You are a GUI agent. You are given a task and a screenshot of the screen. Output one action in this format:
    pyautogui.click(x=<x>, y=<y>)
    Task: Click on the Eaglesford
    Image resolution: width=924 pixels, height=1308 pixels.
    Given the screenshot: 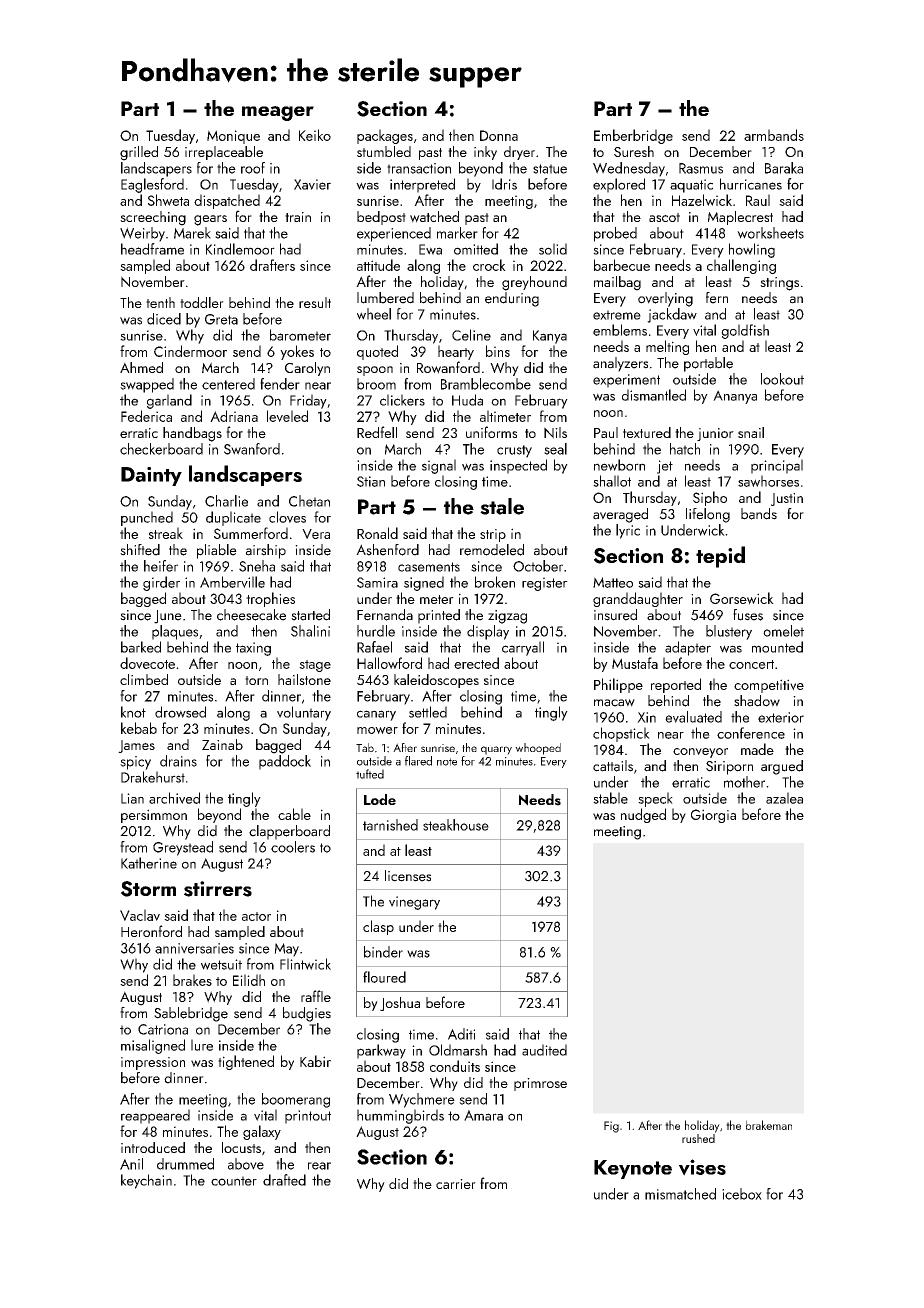 What is the action you would take?
    pyautogui.click(x=152, y=185)
